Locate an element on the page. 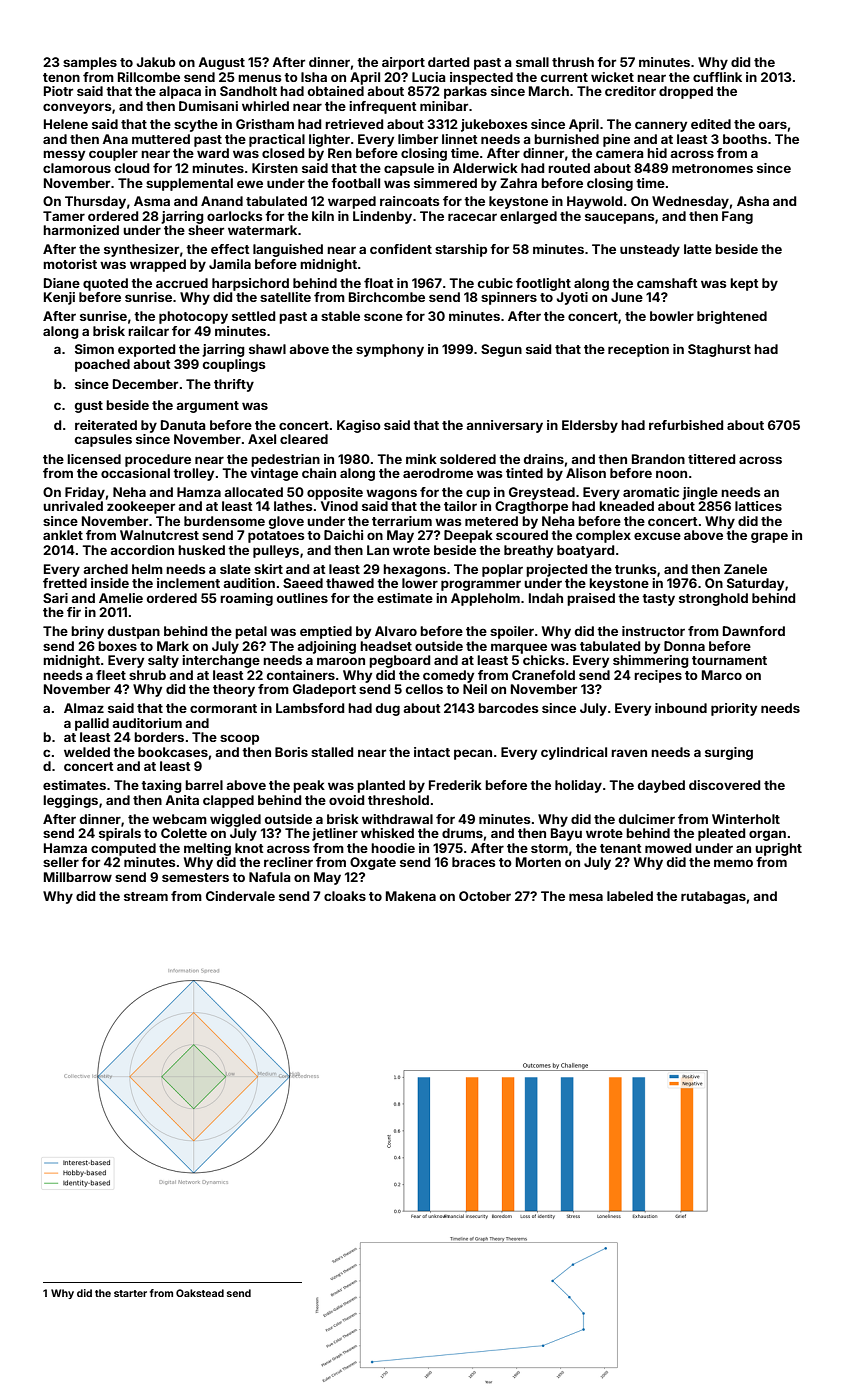  Oakstead is located at coordinates (200, 1293).
